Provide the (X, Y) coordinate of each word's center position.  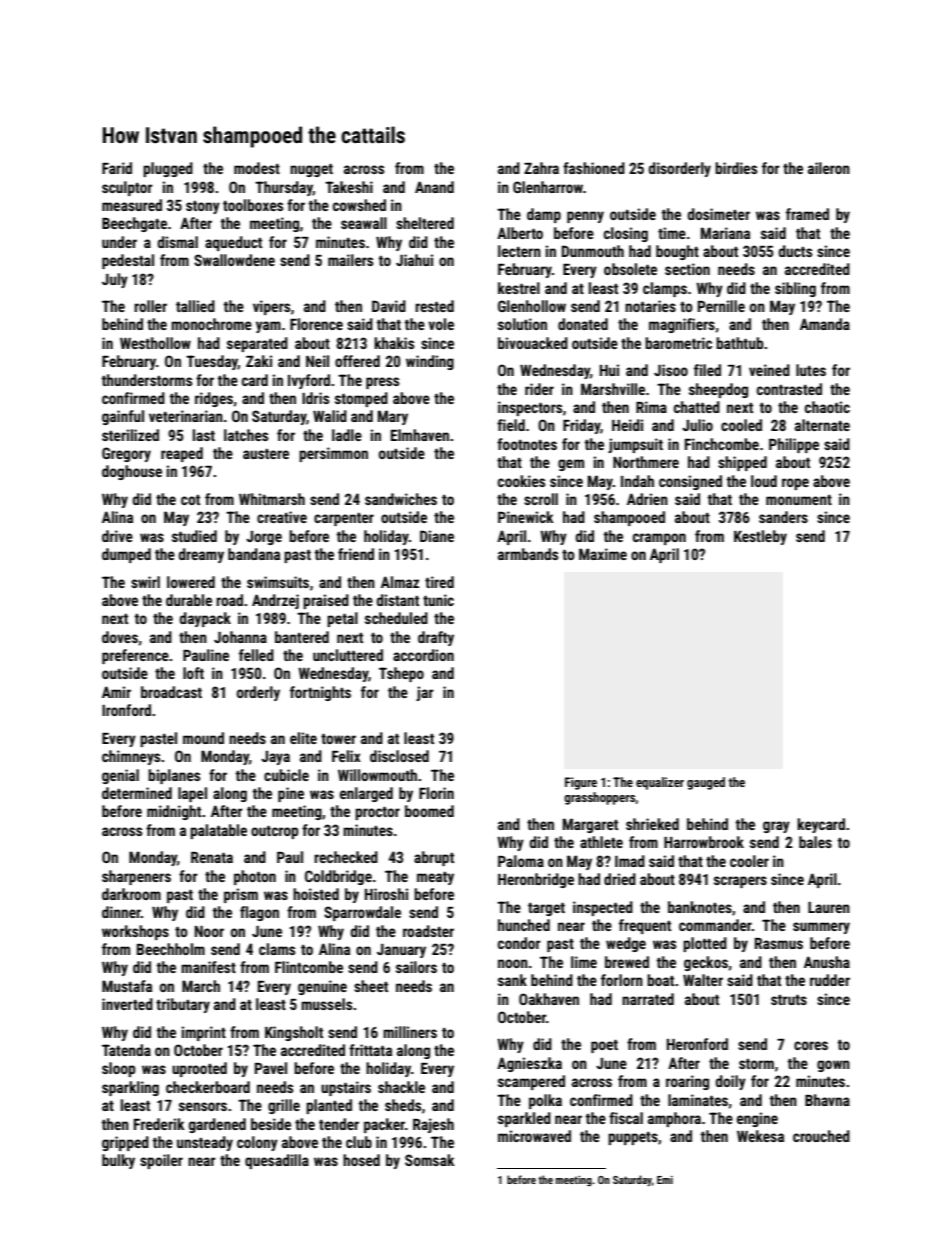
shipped (742, 463)
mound (203, 738)
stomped (361, 399)
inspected (603, 908)
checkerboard (208, 1087)
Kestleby (760, 537)
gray (776, 827)
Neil (317, 361)
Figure (581, 783)
